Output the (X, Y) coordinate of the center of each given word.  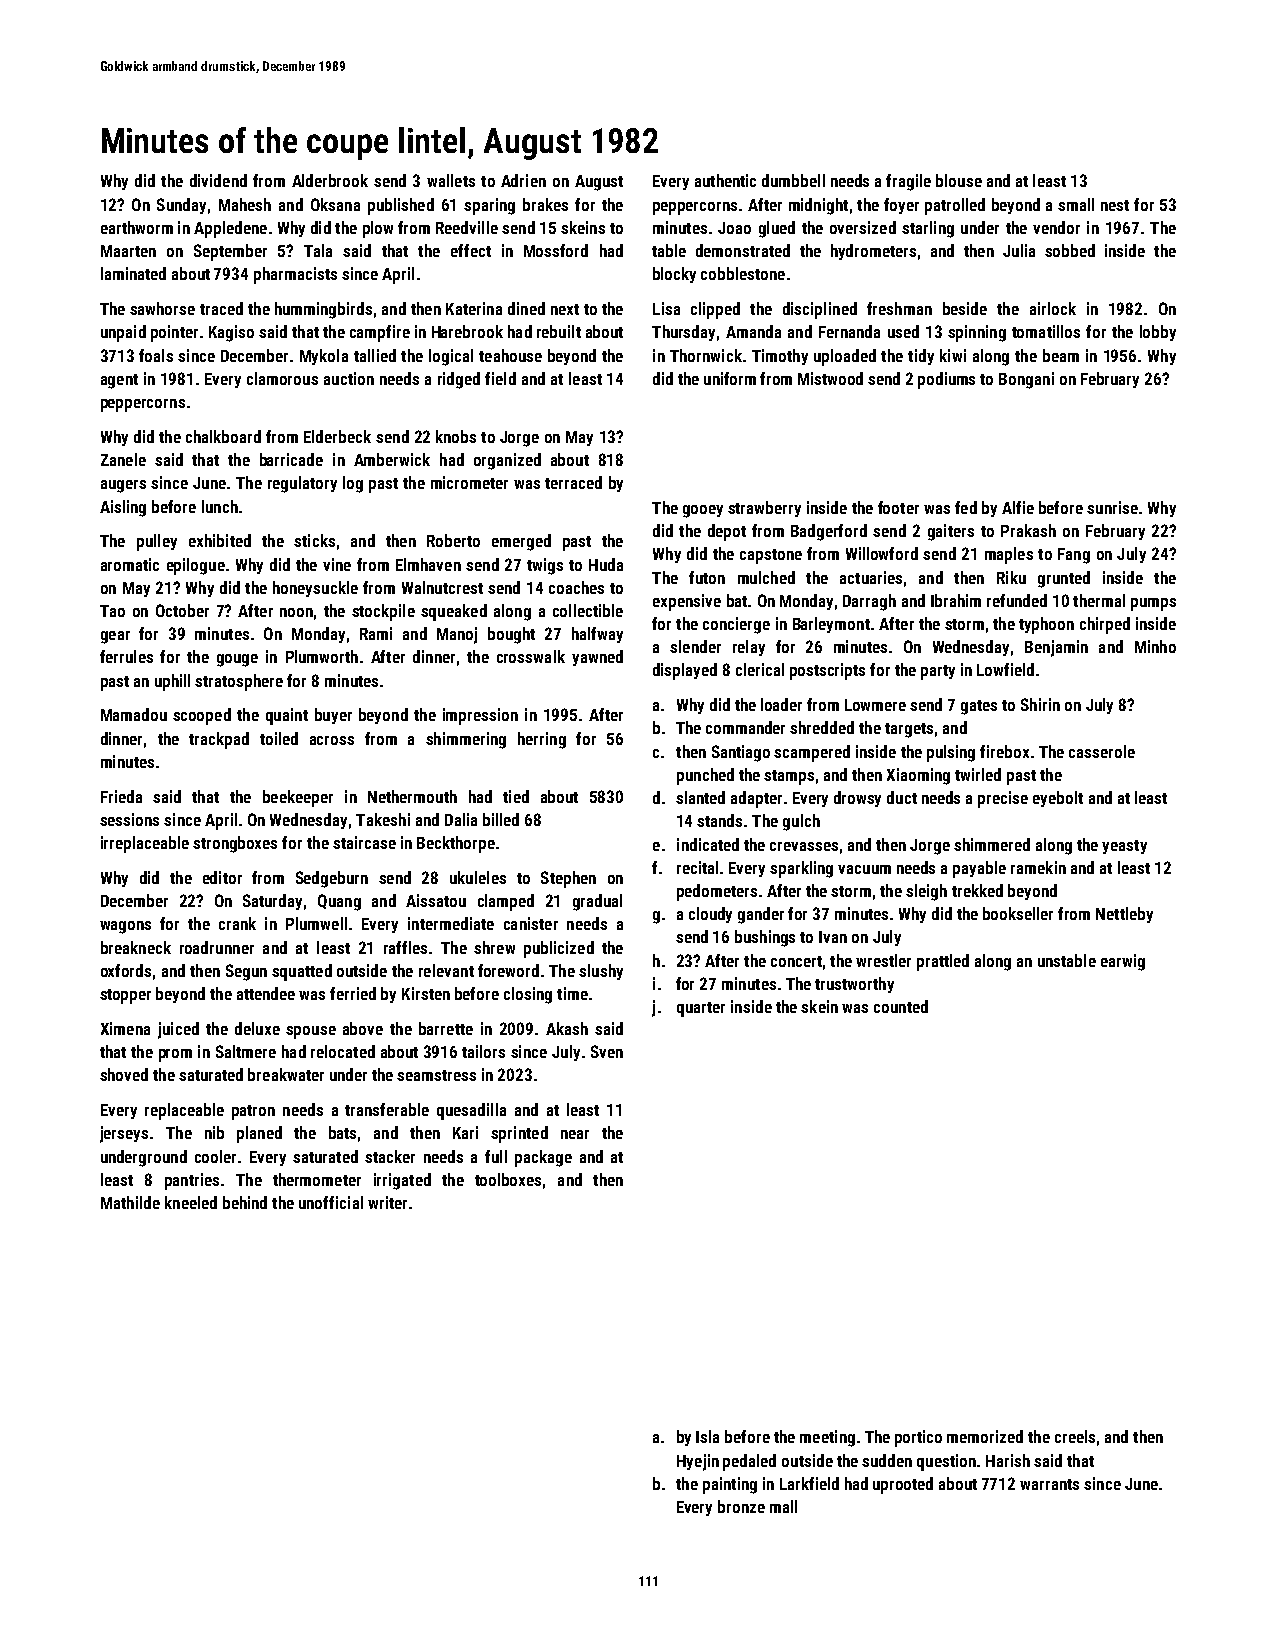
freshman (899, 308)
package (543, 1158)
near (575, 1134)
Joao (734, 228)
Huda (606, 564)
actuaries (871, 577)
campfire (380, 333)
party (938, 672)
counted (901, 1006)
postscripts (827, 671)
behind (245, 1202)
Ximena (125, 1028)
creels (1075, 1436)
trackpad (219, 740)
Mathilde (130, 1202)
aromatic (130, 564)
